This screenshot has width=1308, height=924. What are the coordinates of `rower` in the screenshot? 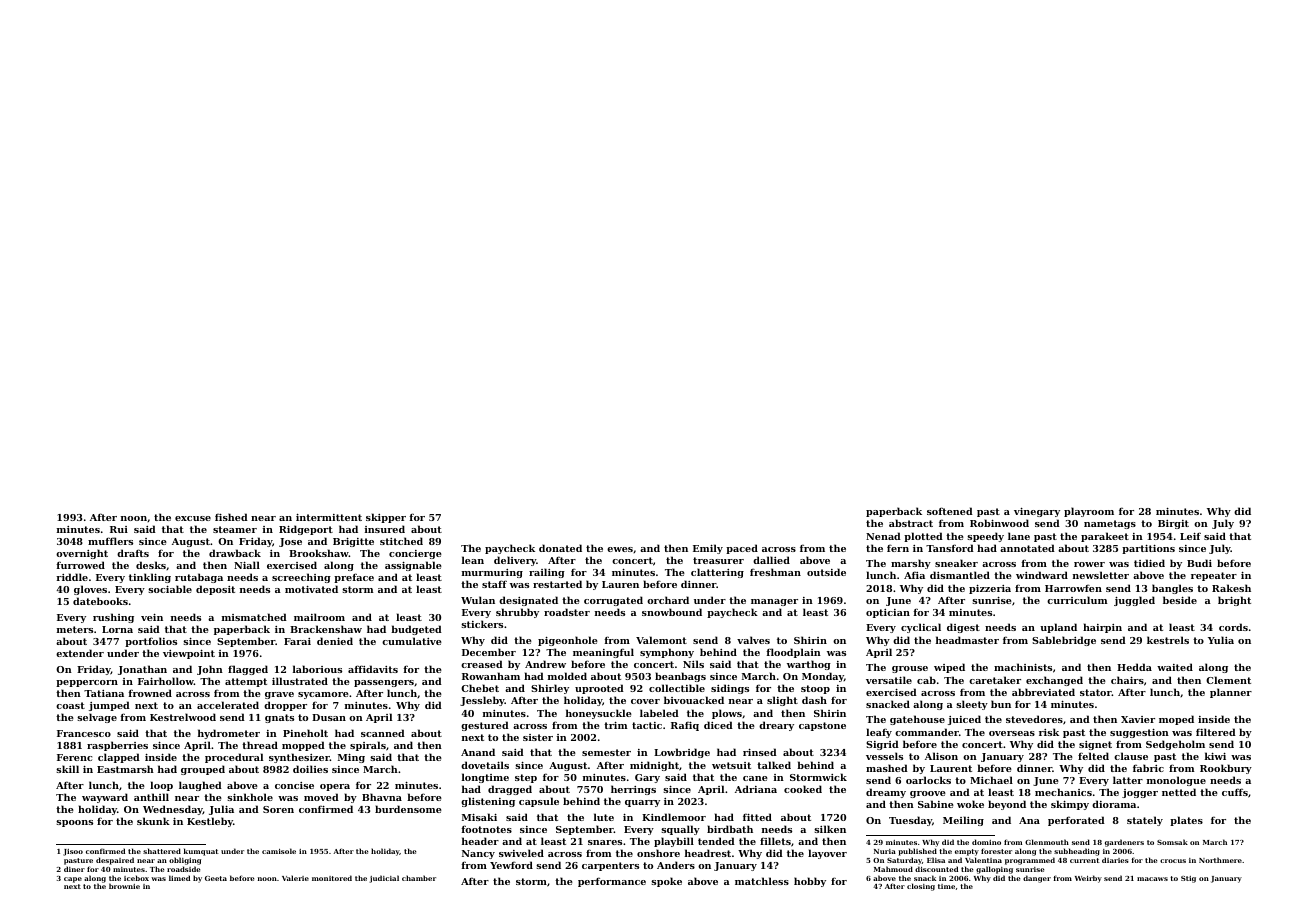 It's located at (1089, 564).
